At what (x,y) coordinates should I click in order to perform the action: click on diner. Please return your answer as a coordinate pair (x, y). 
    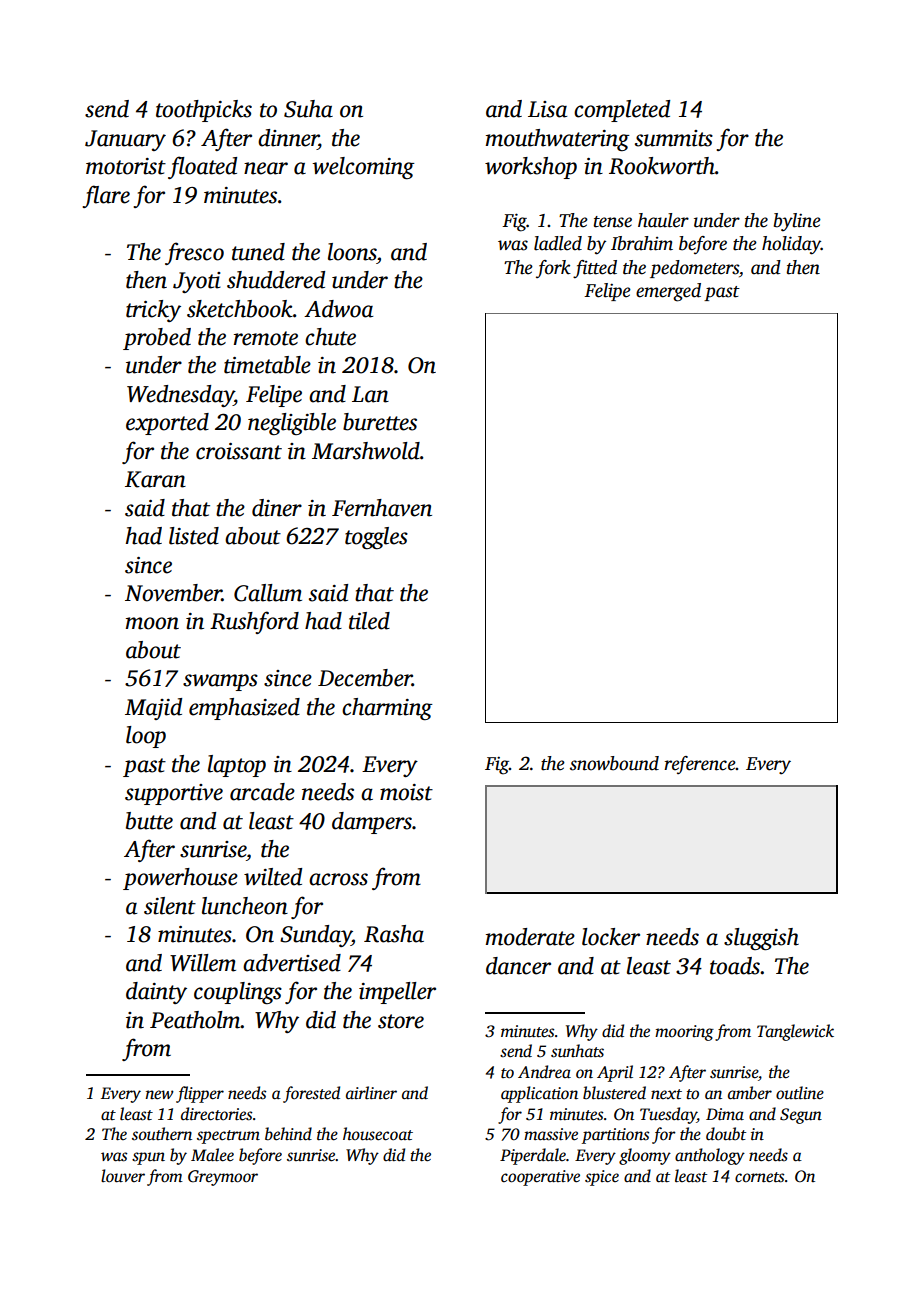
    Looking at the image, I should click on (277, 508).
